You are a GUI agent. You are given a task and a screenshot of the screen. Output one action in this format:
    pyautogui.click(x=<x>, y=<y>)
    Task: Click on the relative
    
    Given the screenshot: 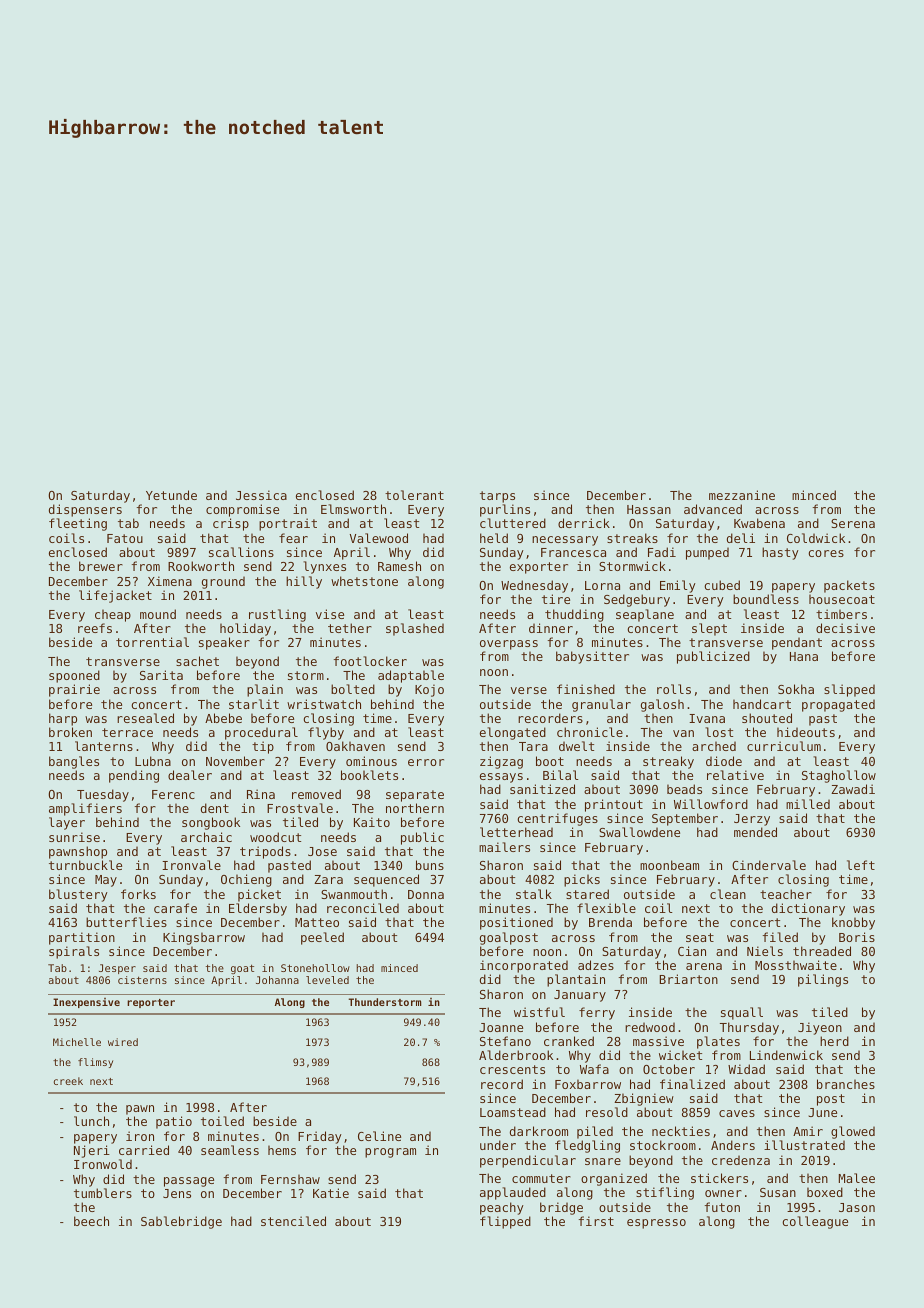 What is the action you would take?
    pyautogui.click(x=735, y=775)
